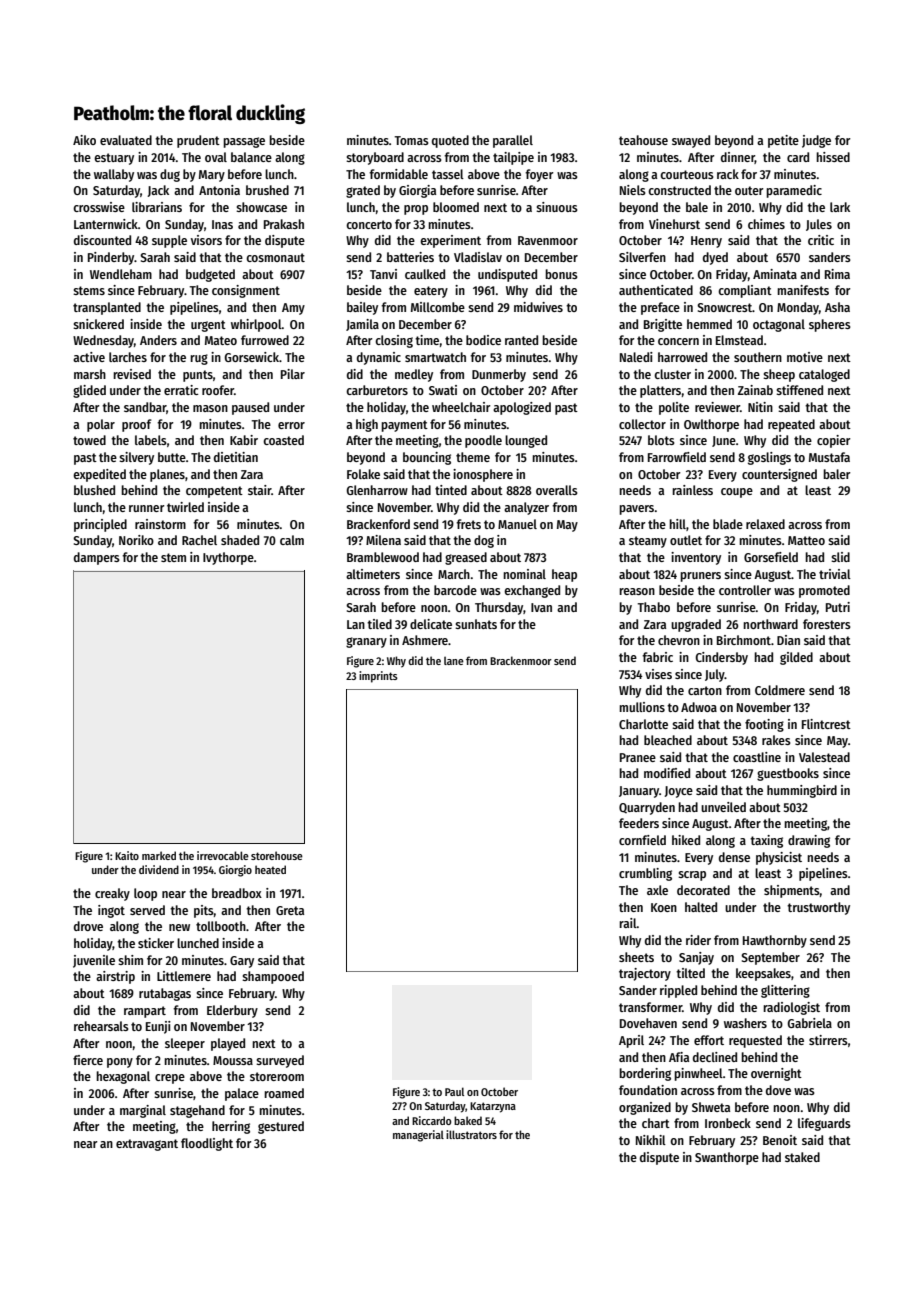 The width and height of the screenshot is (924, 1308). Describe the element at coordinates (97, 558) in the screenshot. I see `dampers` at that location.
